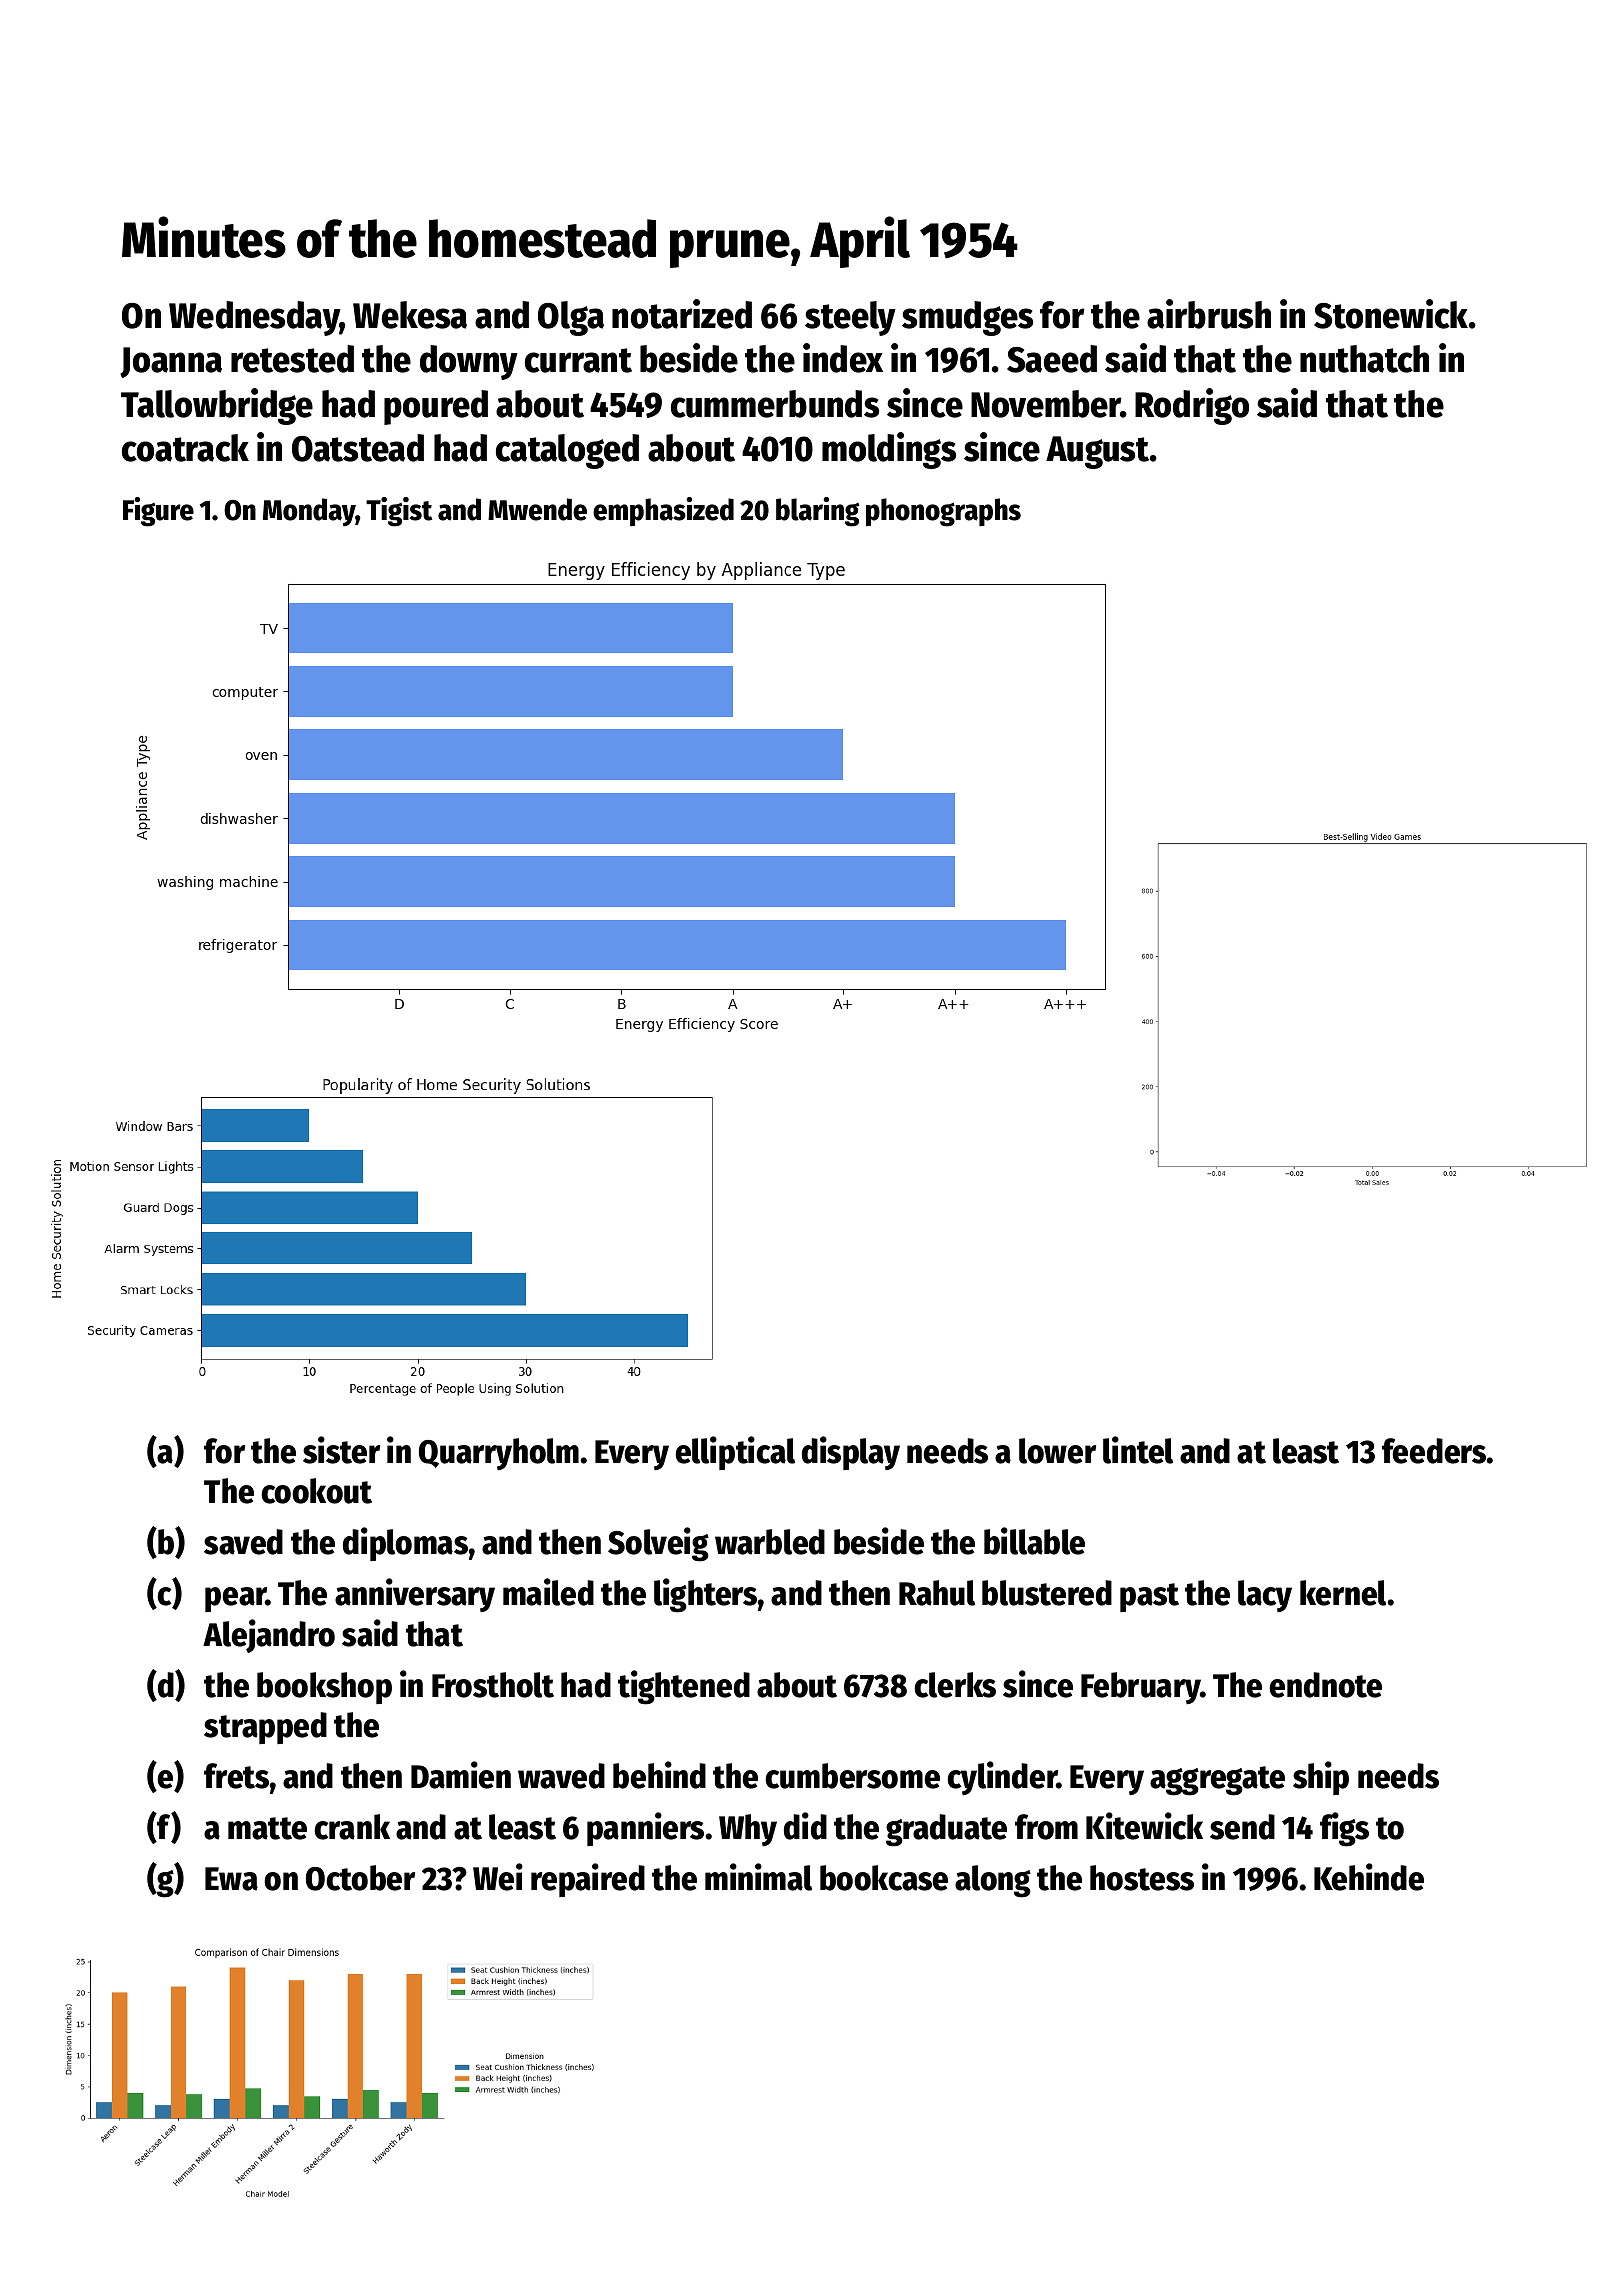 The width and height of the screenshot is (1620, 2292). I want to click on Ewa, so click(231, 1879).
